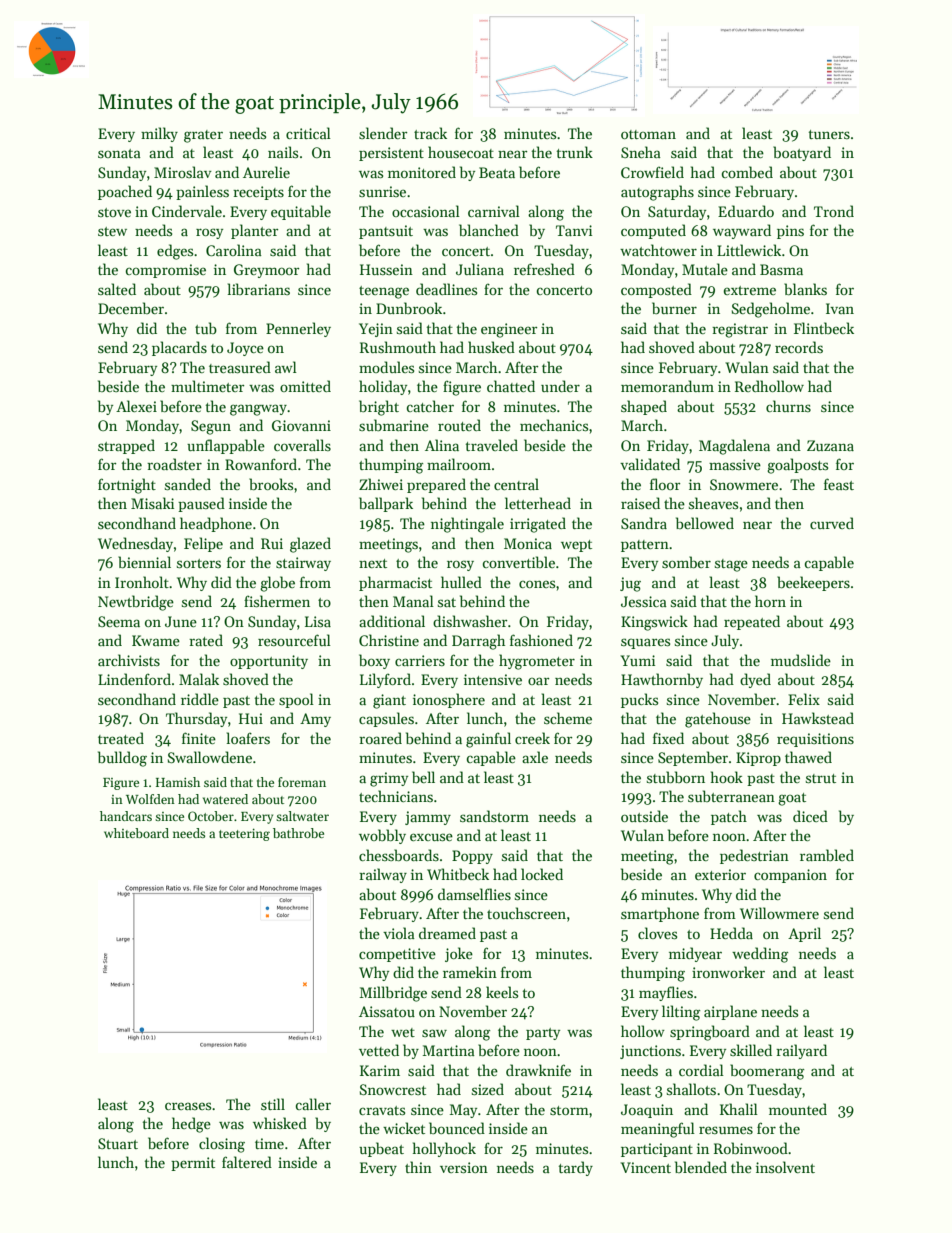  I want to click on creases, so click(188, 1106).
